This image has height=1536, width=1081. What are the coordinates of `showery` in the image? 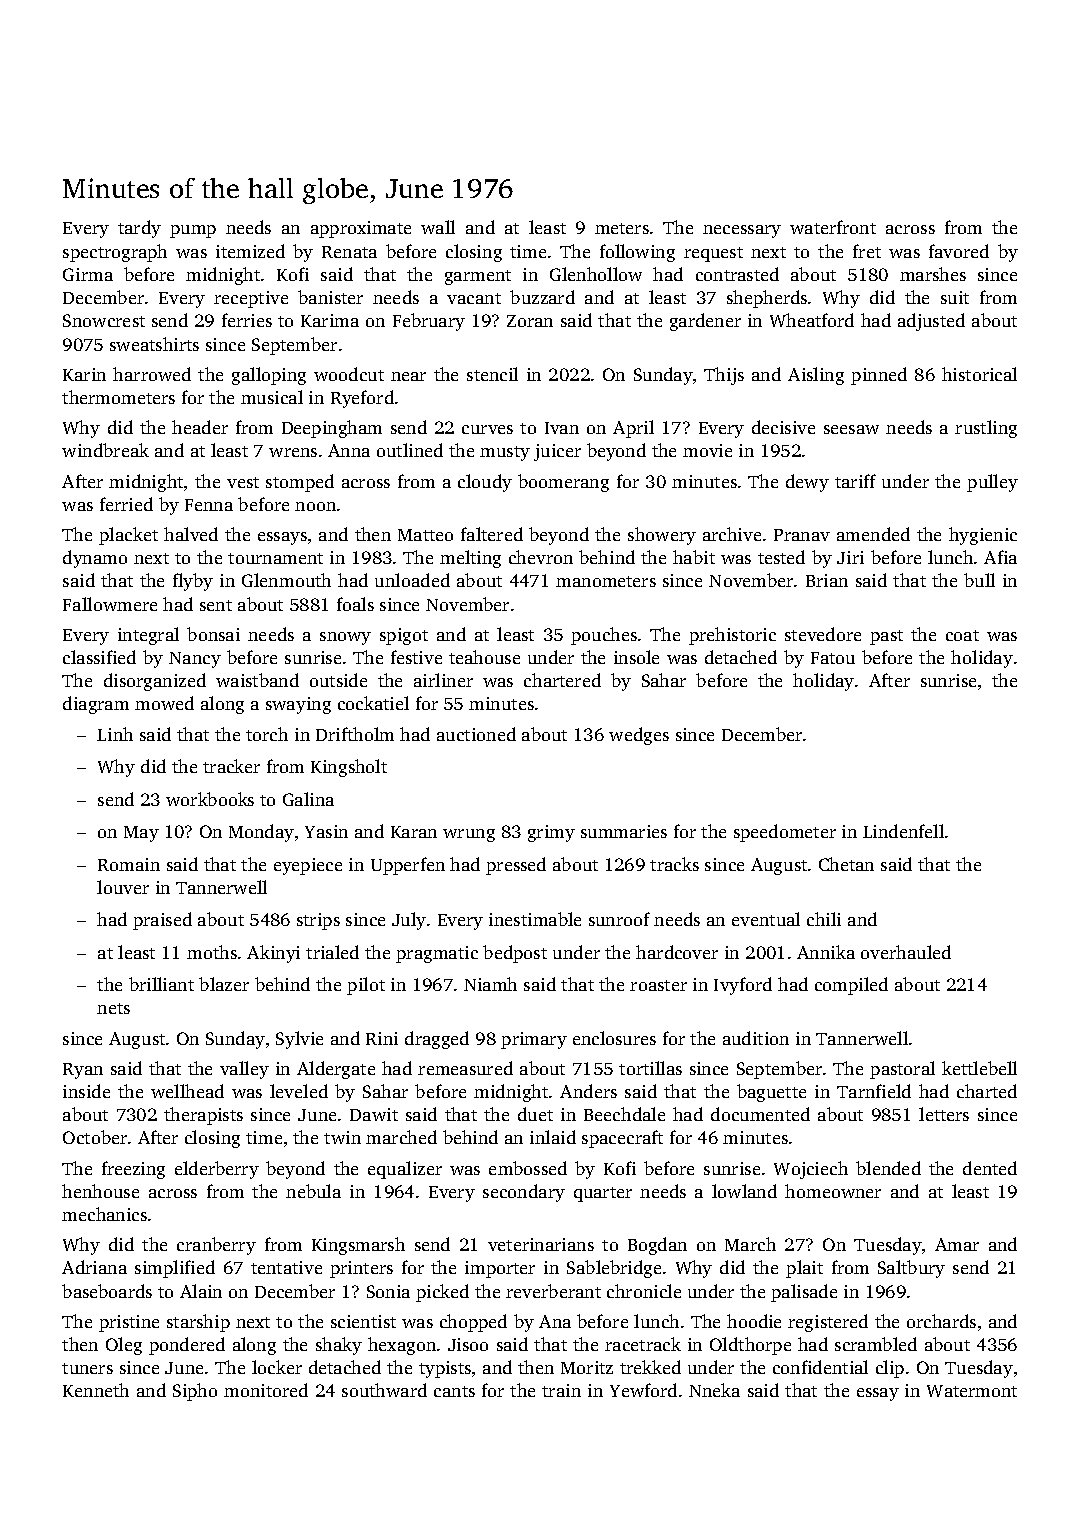 It's located at (662, 536).
